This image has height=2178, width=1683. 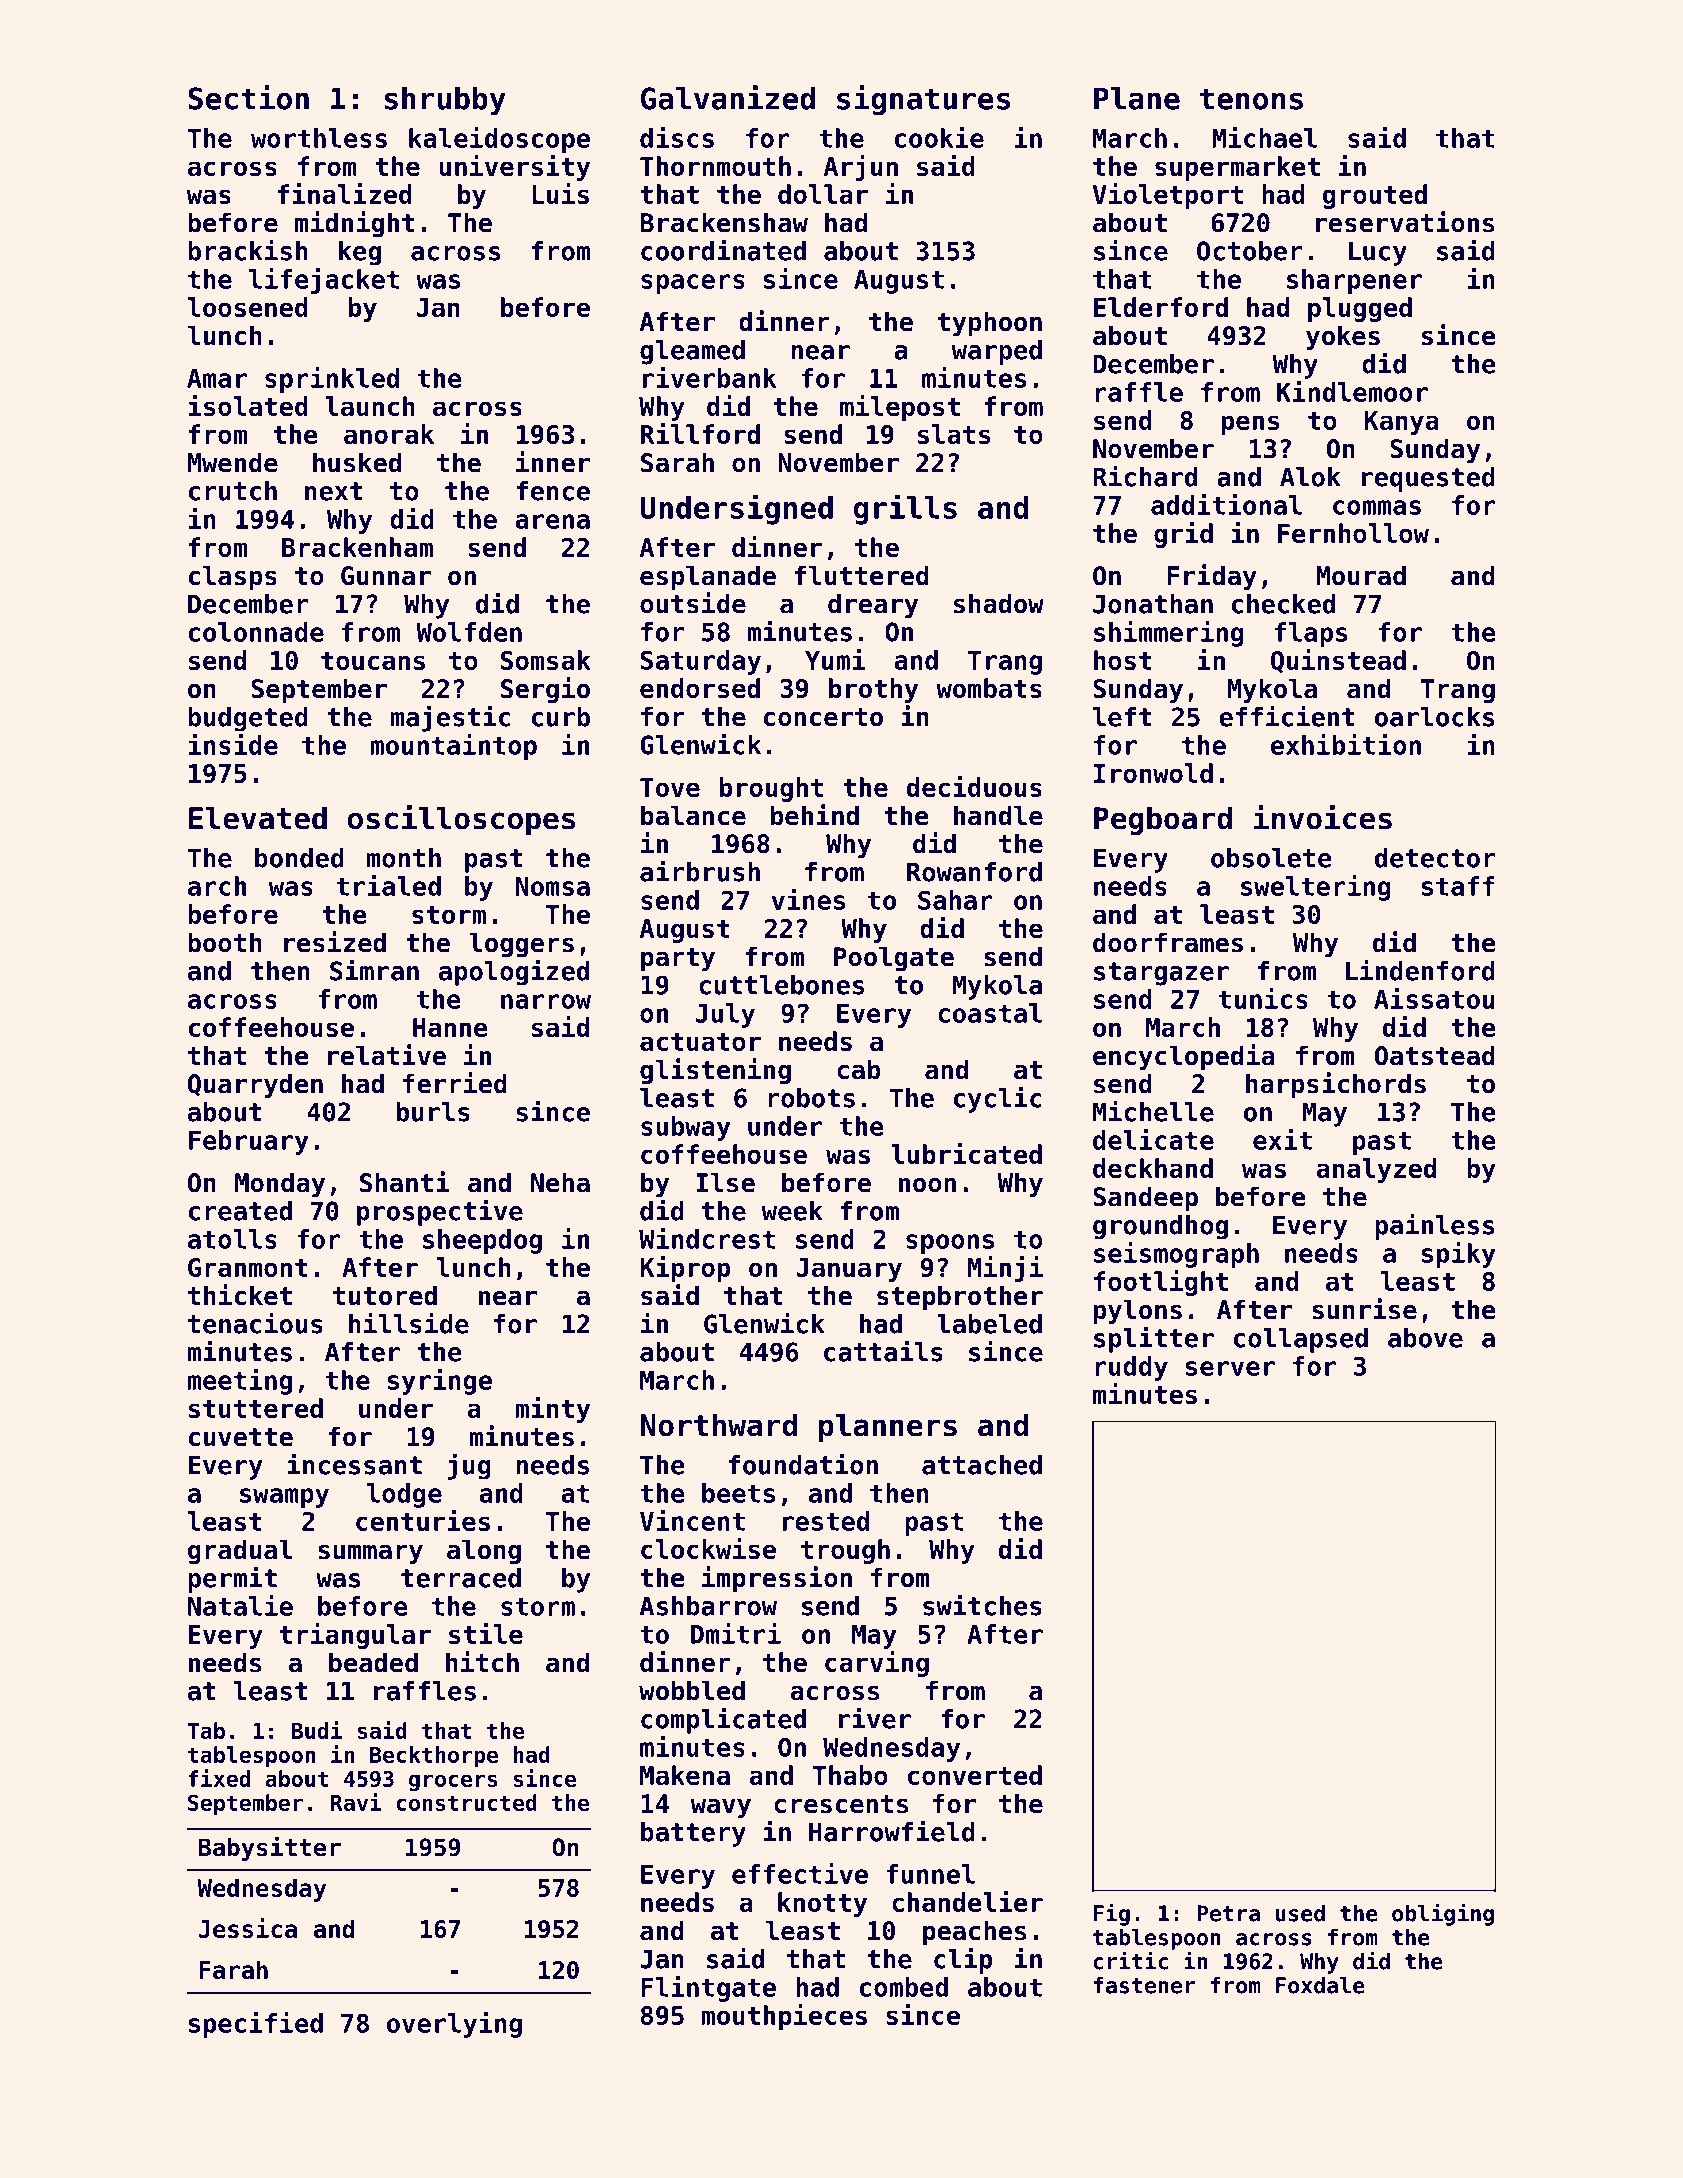 What do you see at coordinates (454, 2025) in the image?
I see `overlying` at bounding box center [454, 2025].
